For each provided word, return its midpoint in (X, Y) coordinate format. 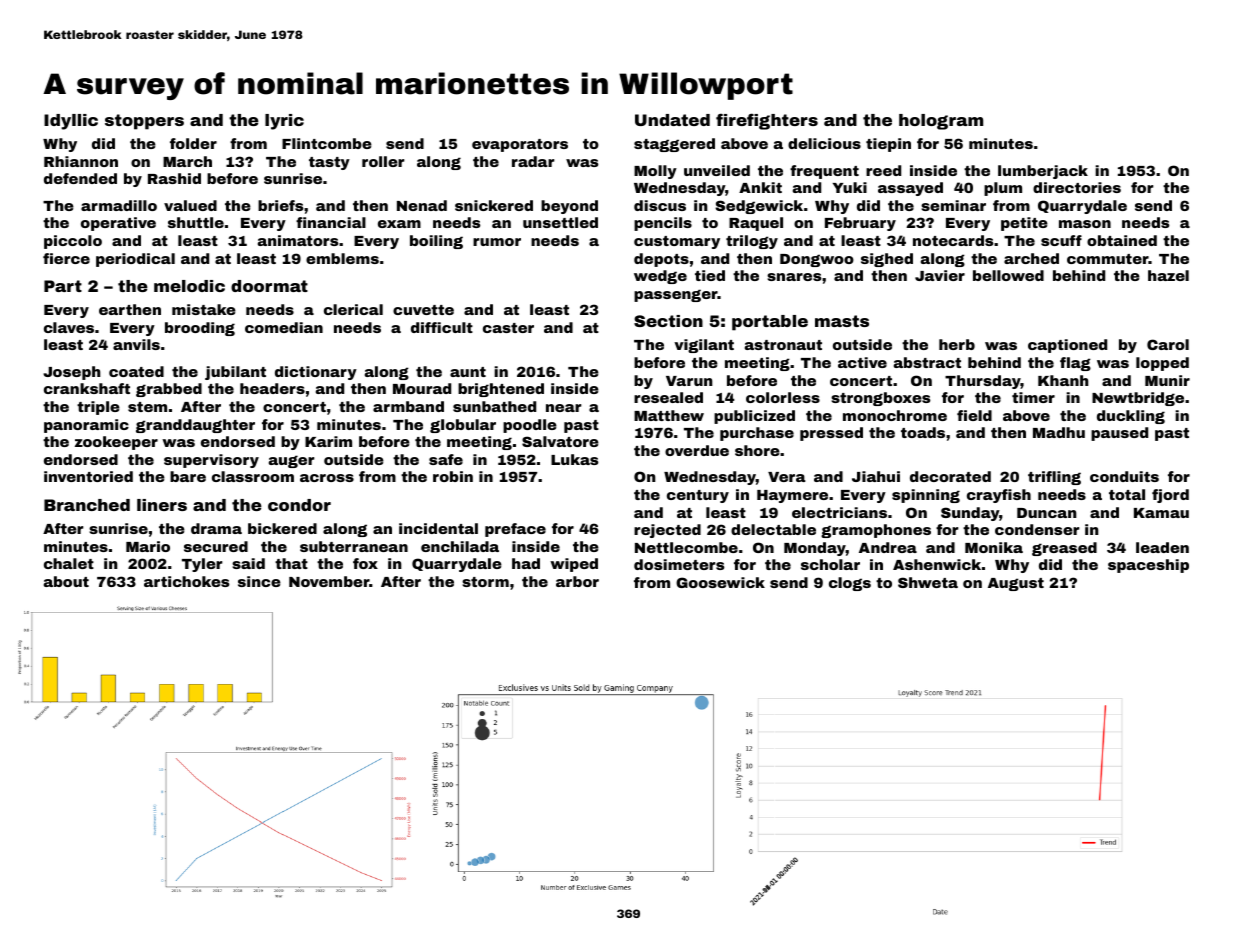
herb (957, 344)
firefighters (767, 121)
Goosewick (720, 582)
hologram (941, 122)
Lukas (574, 459)
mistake (204, 309)
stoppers (144, 122)
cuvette (423, 310)
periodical (135, 260)
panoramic (86, 426)
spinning (926, 496)
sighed (887, 260)
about (66, 581)
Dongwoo (817, 260)
